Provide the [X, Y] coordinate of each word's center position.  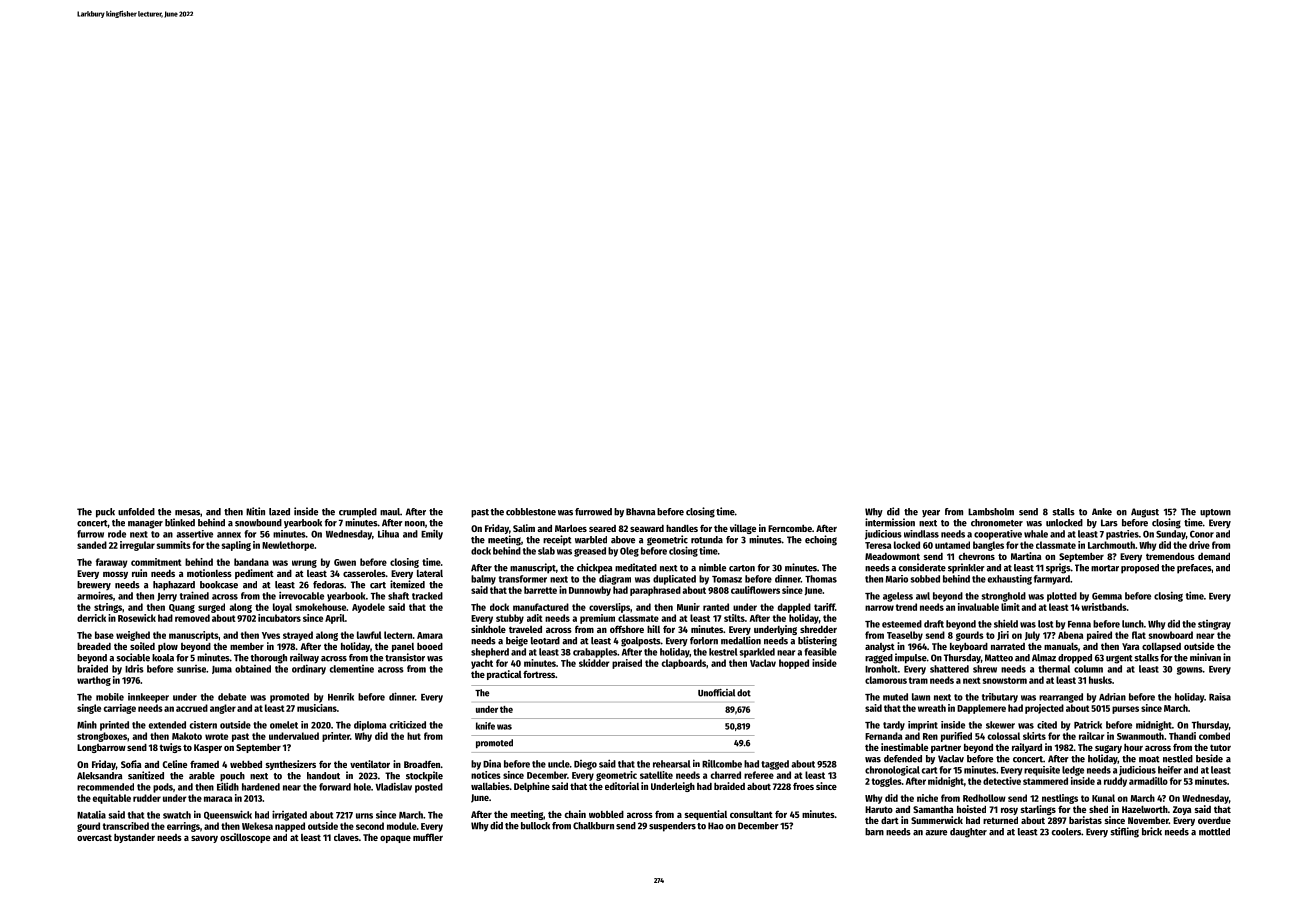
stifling [1124, 832]
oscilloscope [245, 838]
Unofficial [716, 693]
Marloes [571, 528]
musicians [317, 708]
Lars [1109, 523]
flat [1139, 635]
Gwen [345, 562]
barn [874, 832]
